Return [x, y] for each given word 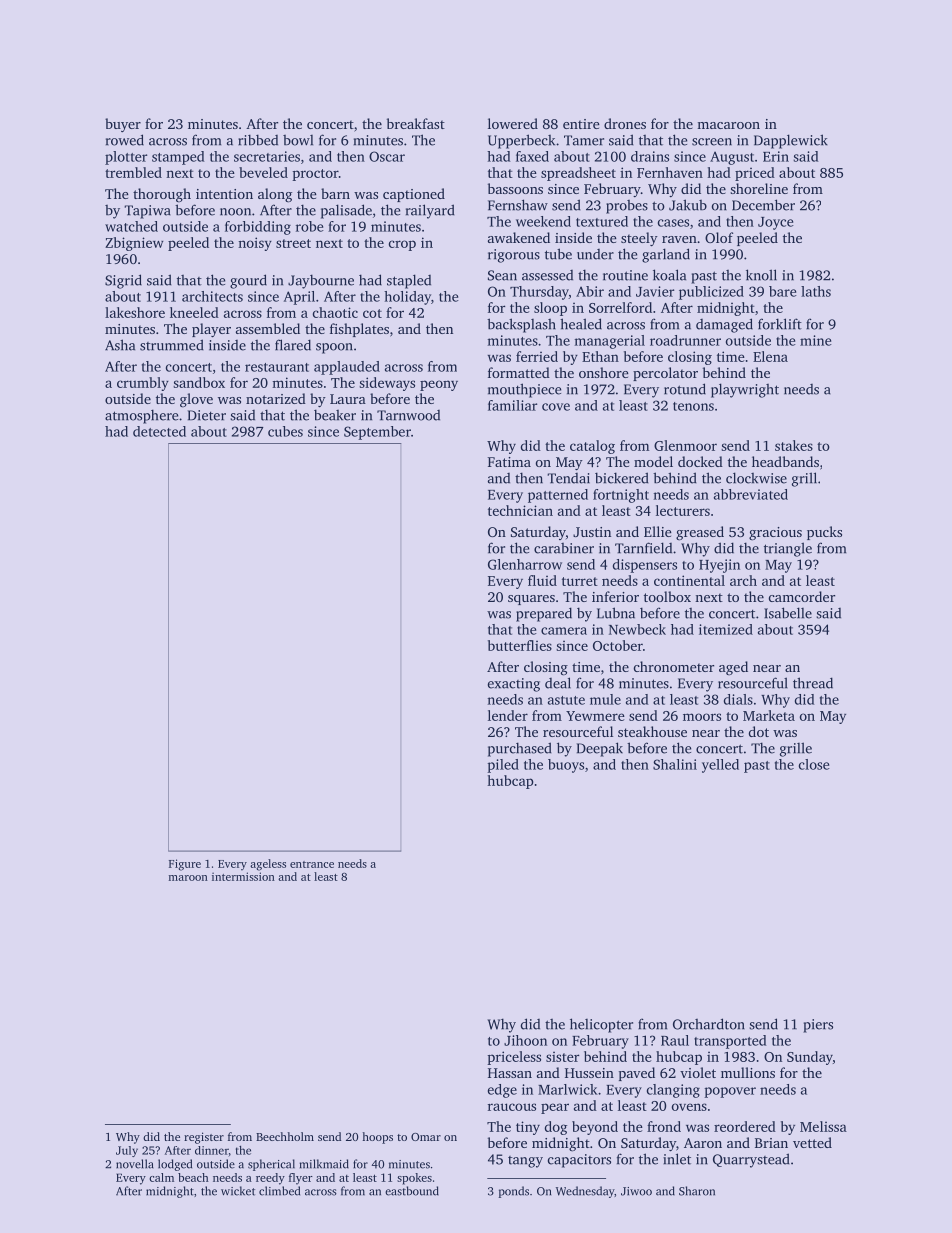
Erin [776, 156]
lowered [513, 123]
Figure [185, 865]
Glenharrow [525, 564]
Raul [675, 1040]
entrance [312, 864]
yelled [720, 766]
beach [193, 1177]
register [204, 1138]
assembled [268, 328]
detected [159, 431]
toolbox [667, 596]
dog [556, 1128]
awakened [519, 237]
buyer [123, 125]
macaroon [728, 125]
